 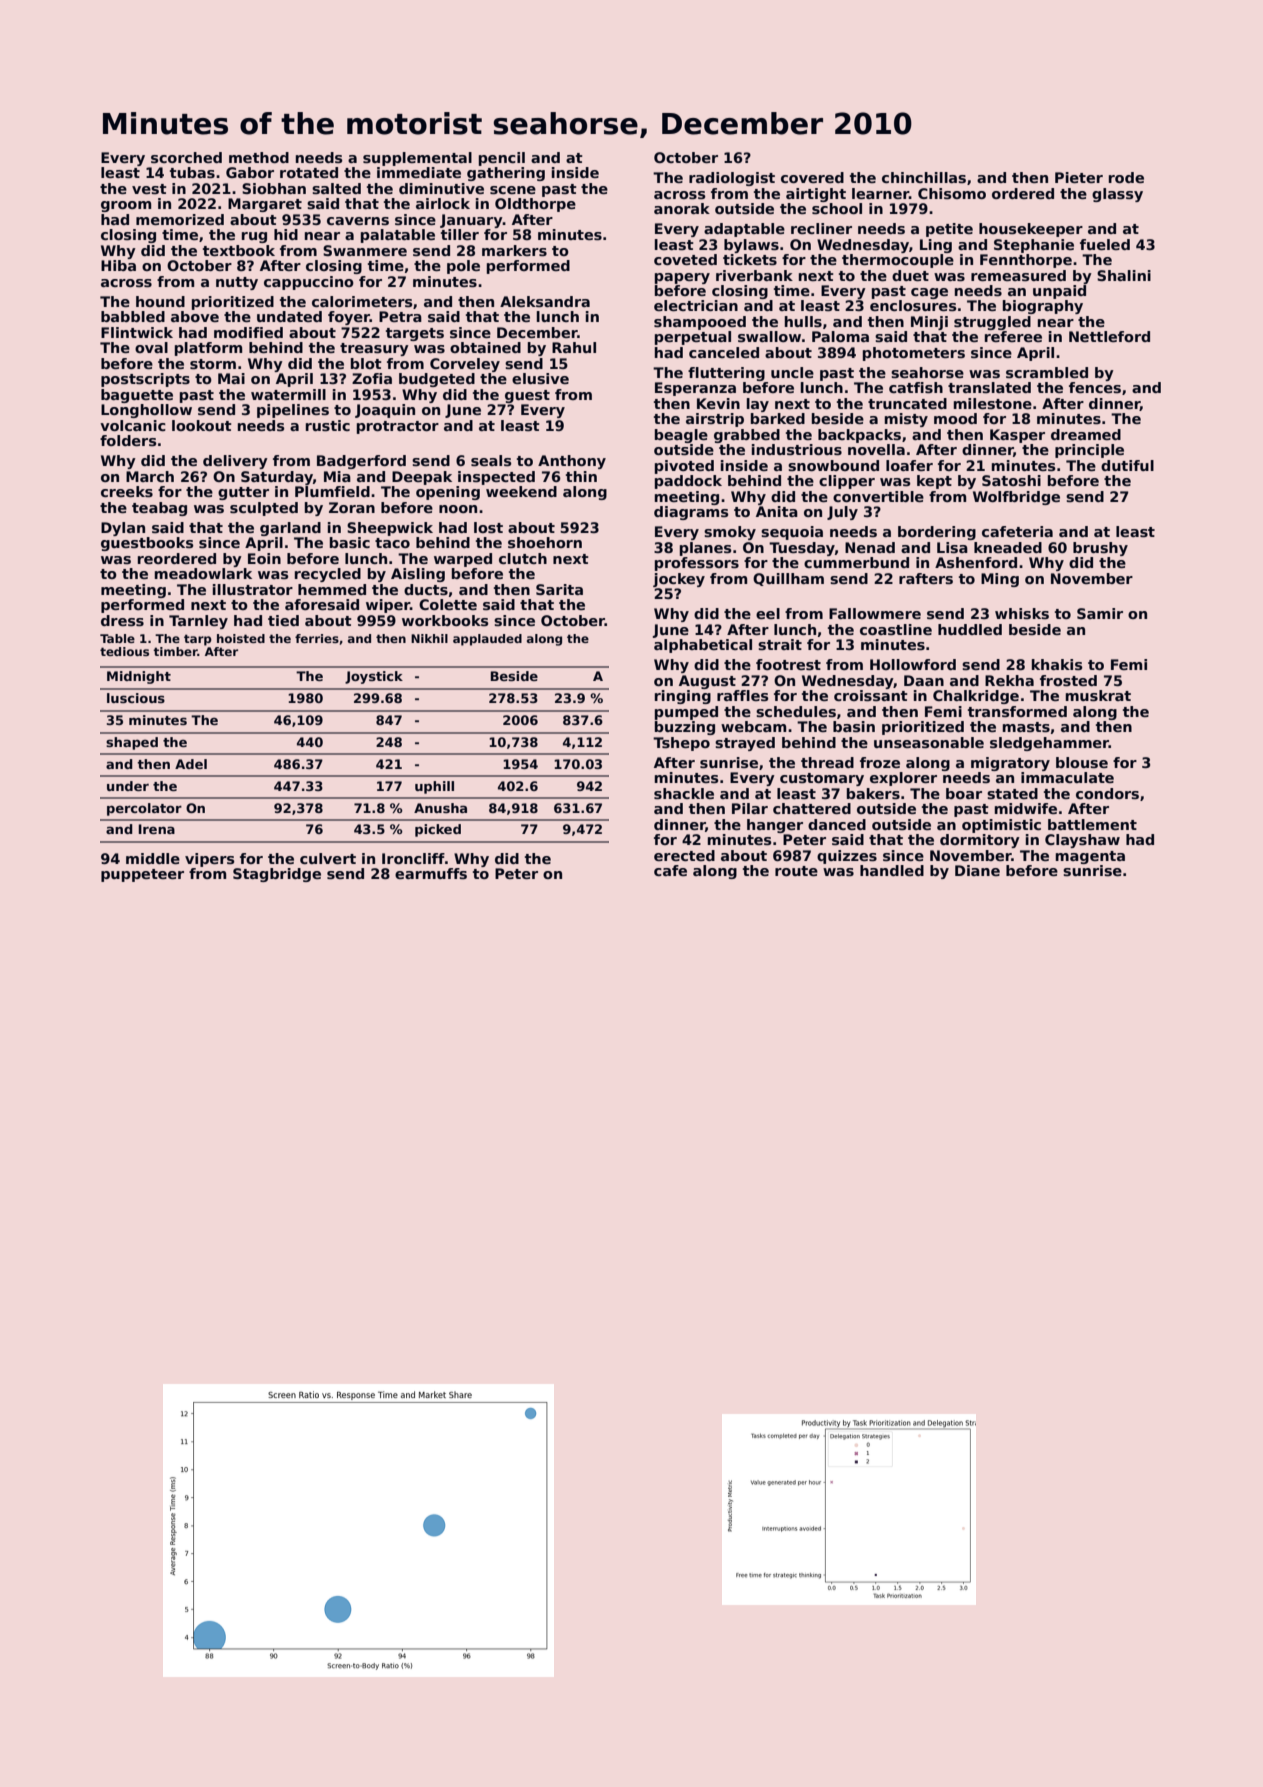 What do you see at coordinates (210, 860) in the image?
I see `vipers` at bounding box center [210, 860].
